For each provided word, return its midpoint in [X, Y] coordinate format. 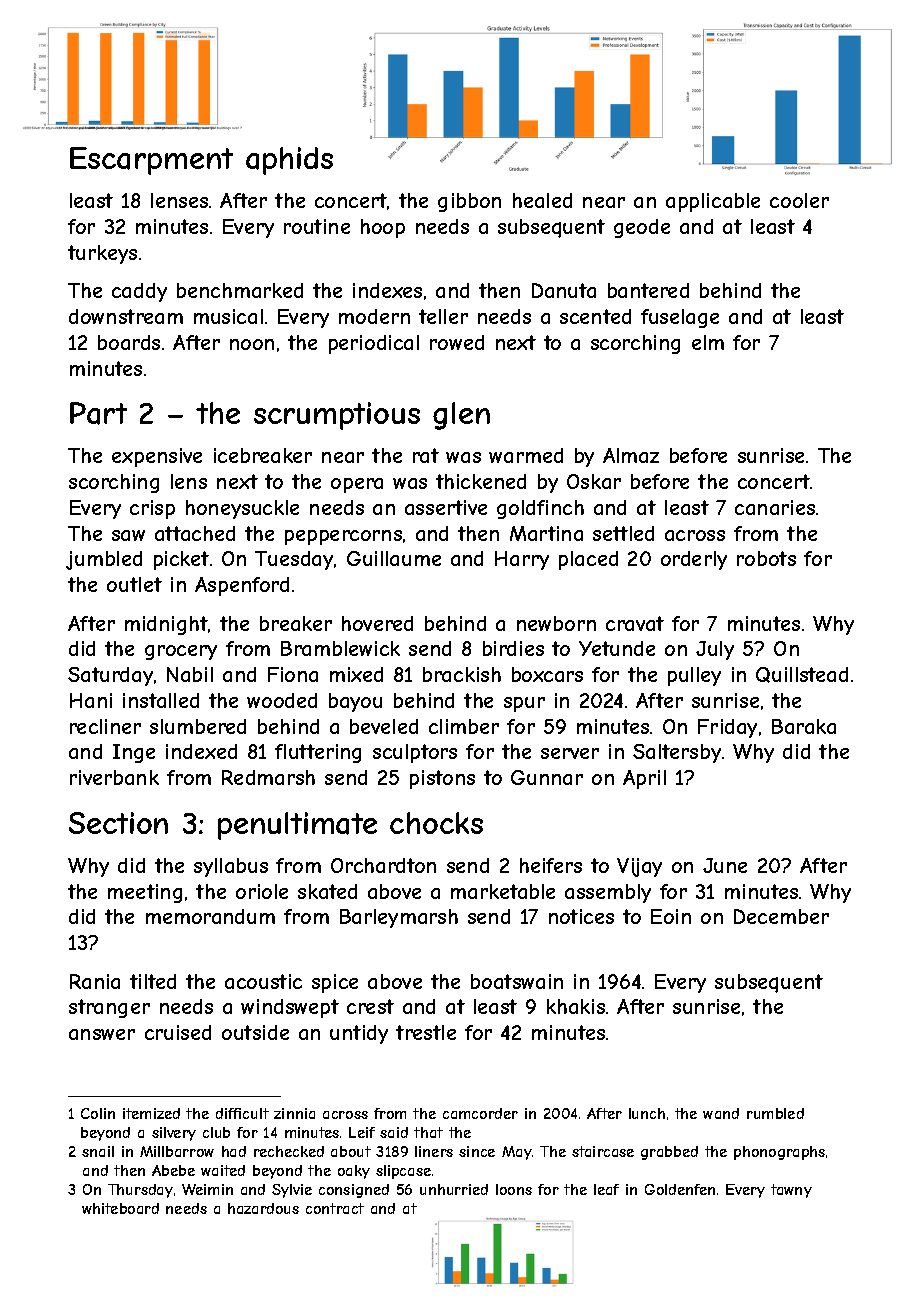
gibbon [469, 202]
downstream [126, 316]
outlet [134, 584]
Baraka [804, 726]
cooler [799, 200]
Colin [98, 1113]
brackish [462, 674]
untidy [359, 1034]
